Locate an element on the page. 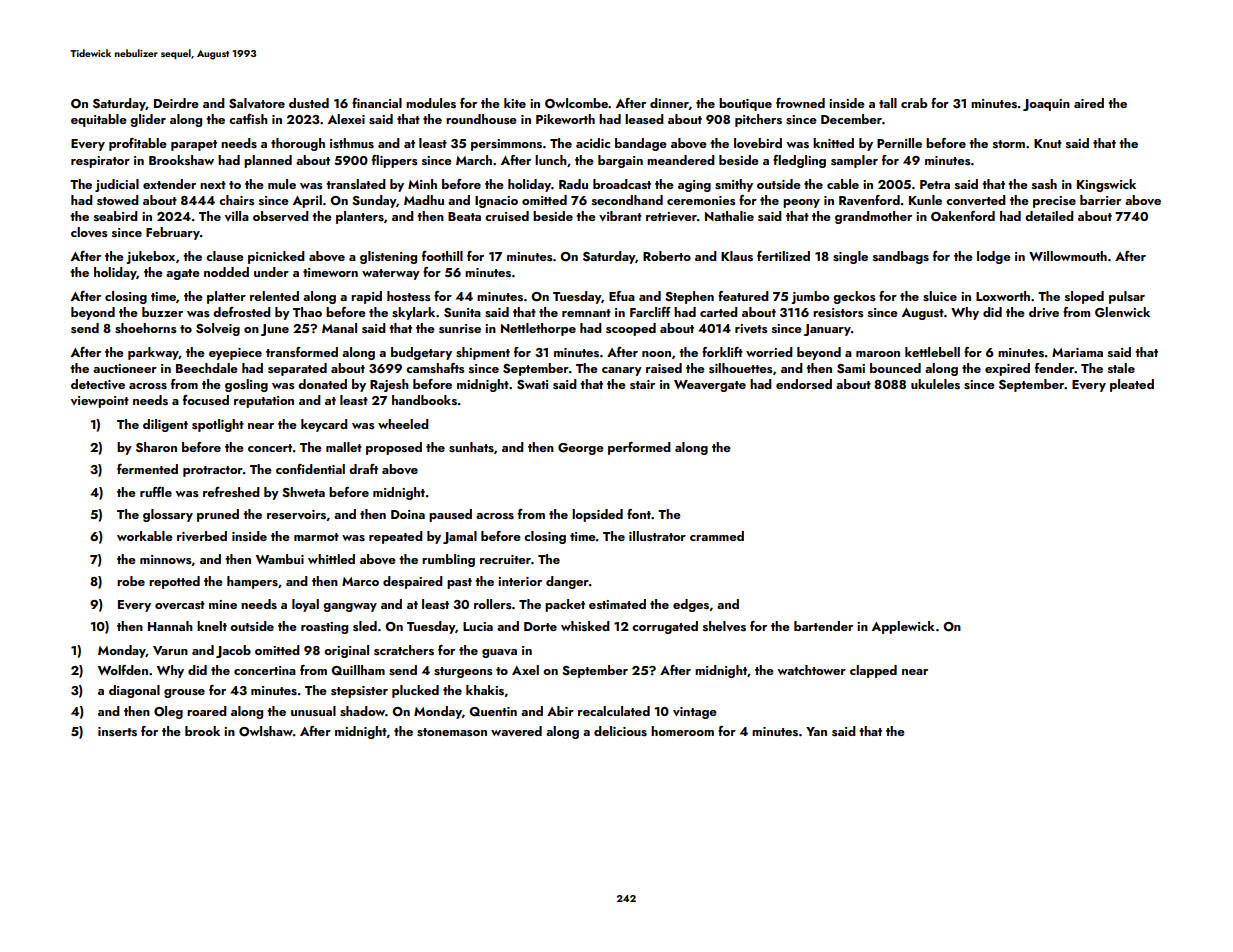  Sunita is located at coordinates (462, 313).
